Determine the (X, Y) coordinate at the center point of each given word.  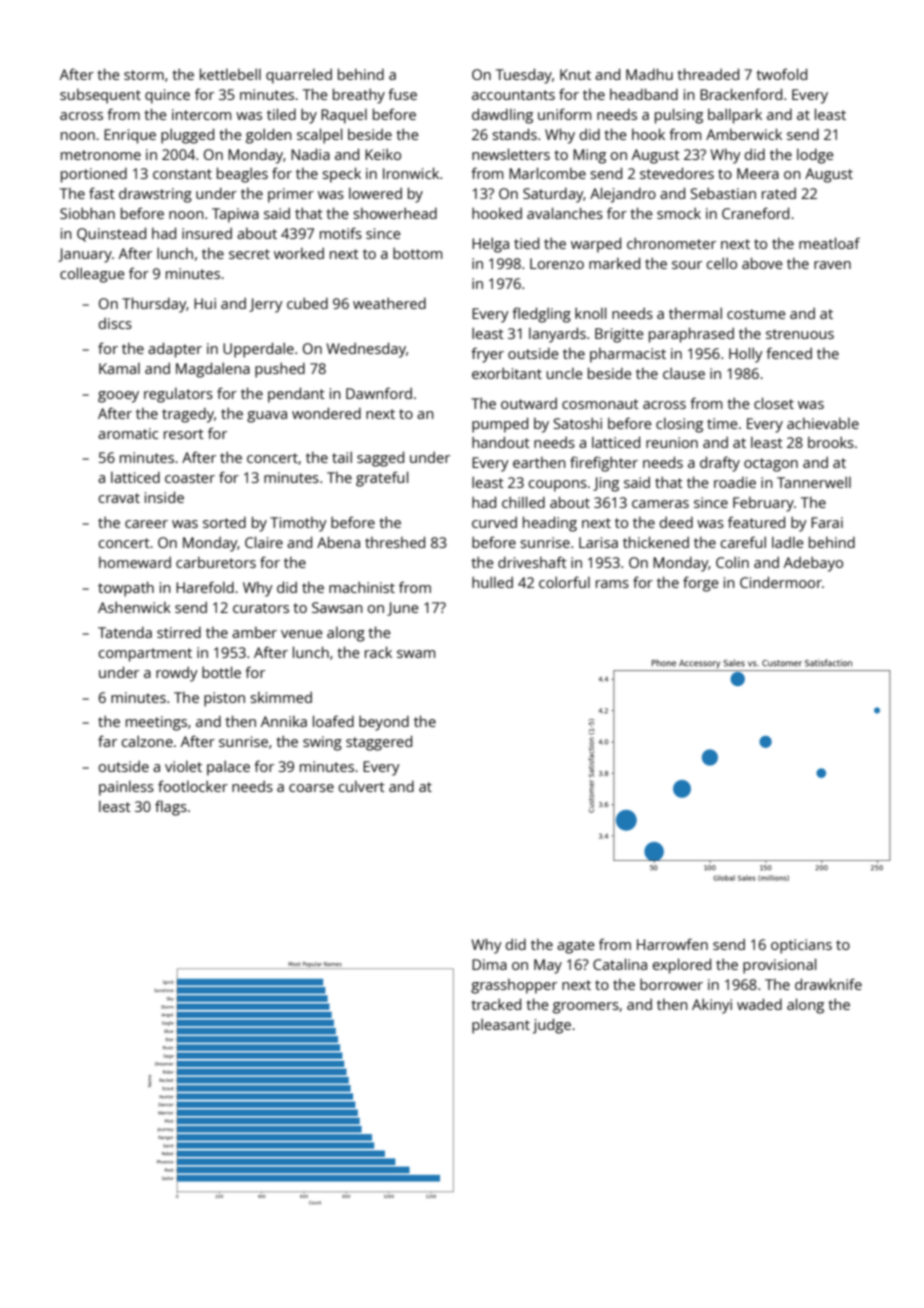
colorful (564, 582)
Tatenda (125, 632)
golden (269, 136)
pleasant (501, 1026)
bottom (417, 253)
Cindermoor (781, 582)
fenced (789, 353)
